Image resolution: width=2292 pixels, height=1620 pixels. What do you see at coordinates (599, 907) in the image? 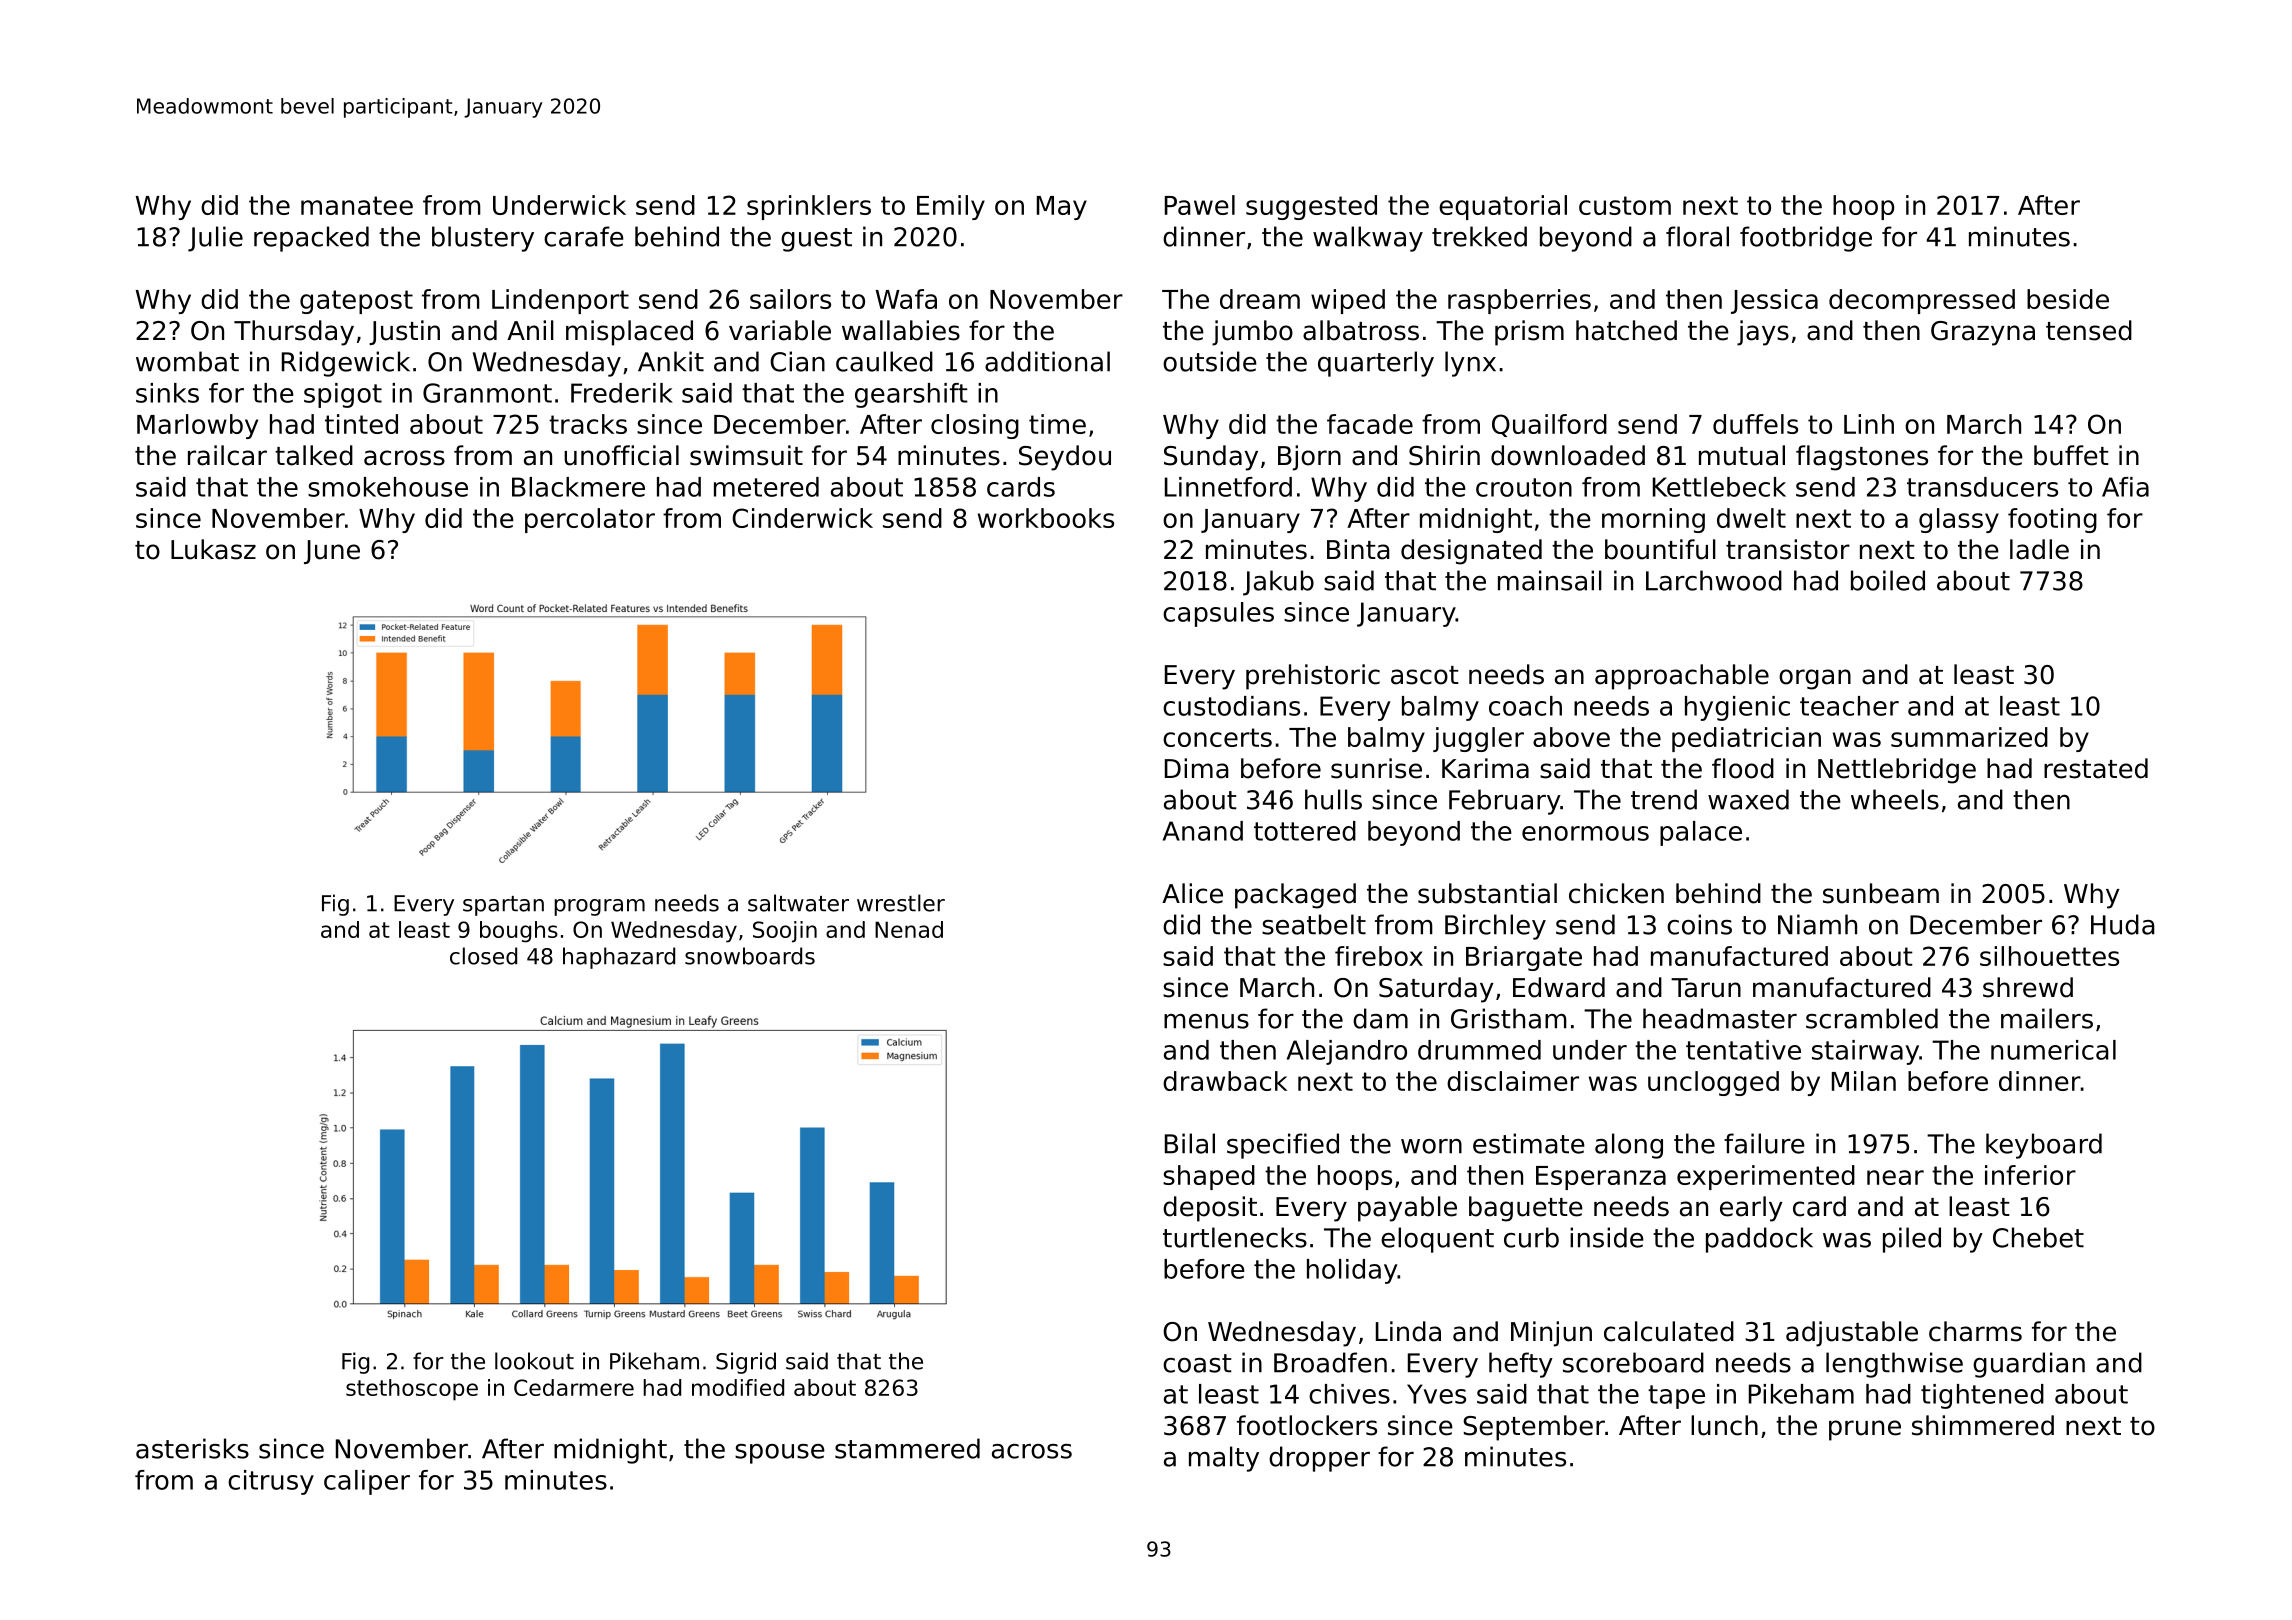
I see `program` at bounding box center [599, 907].
